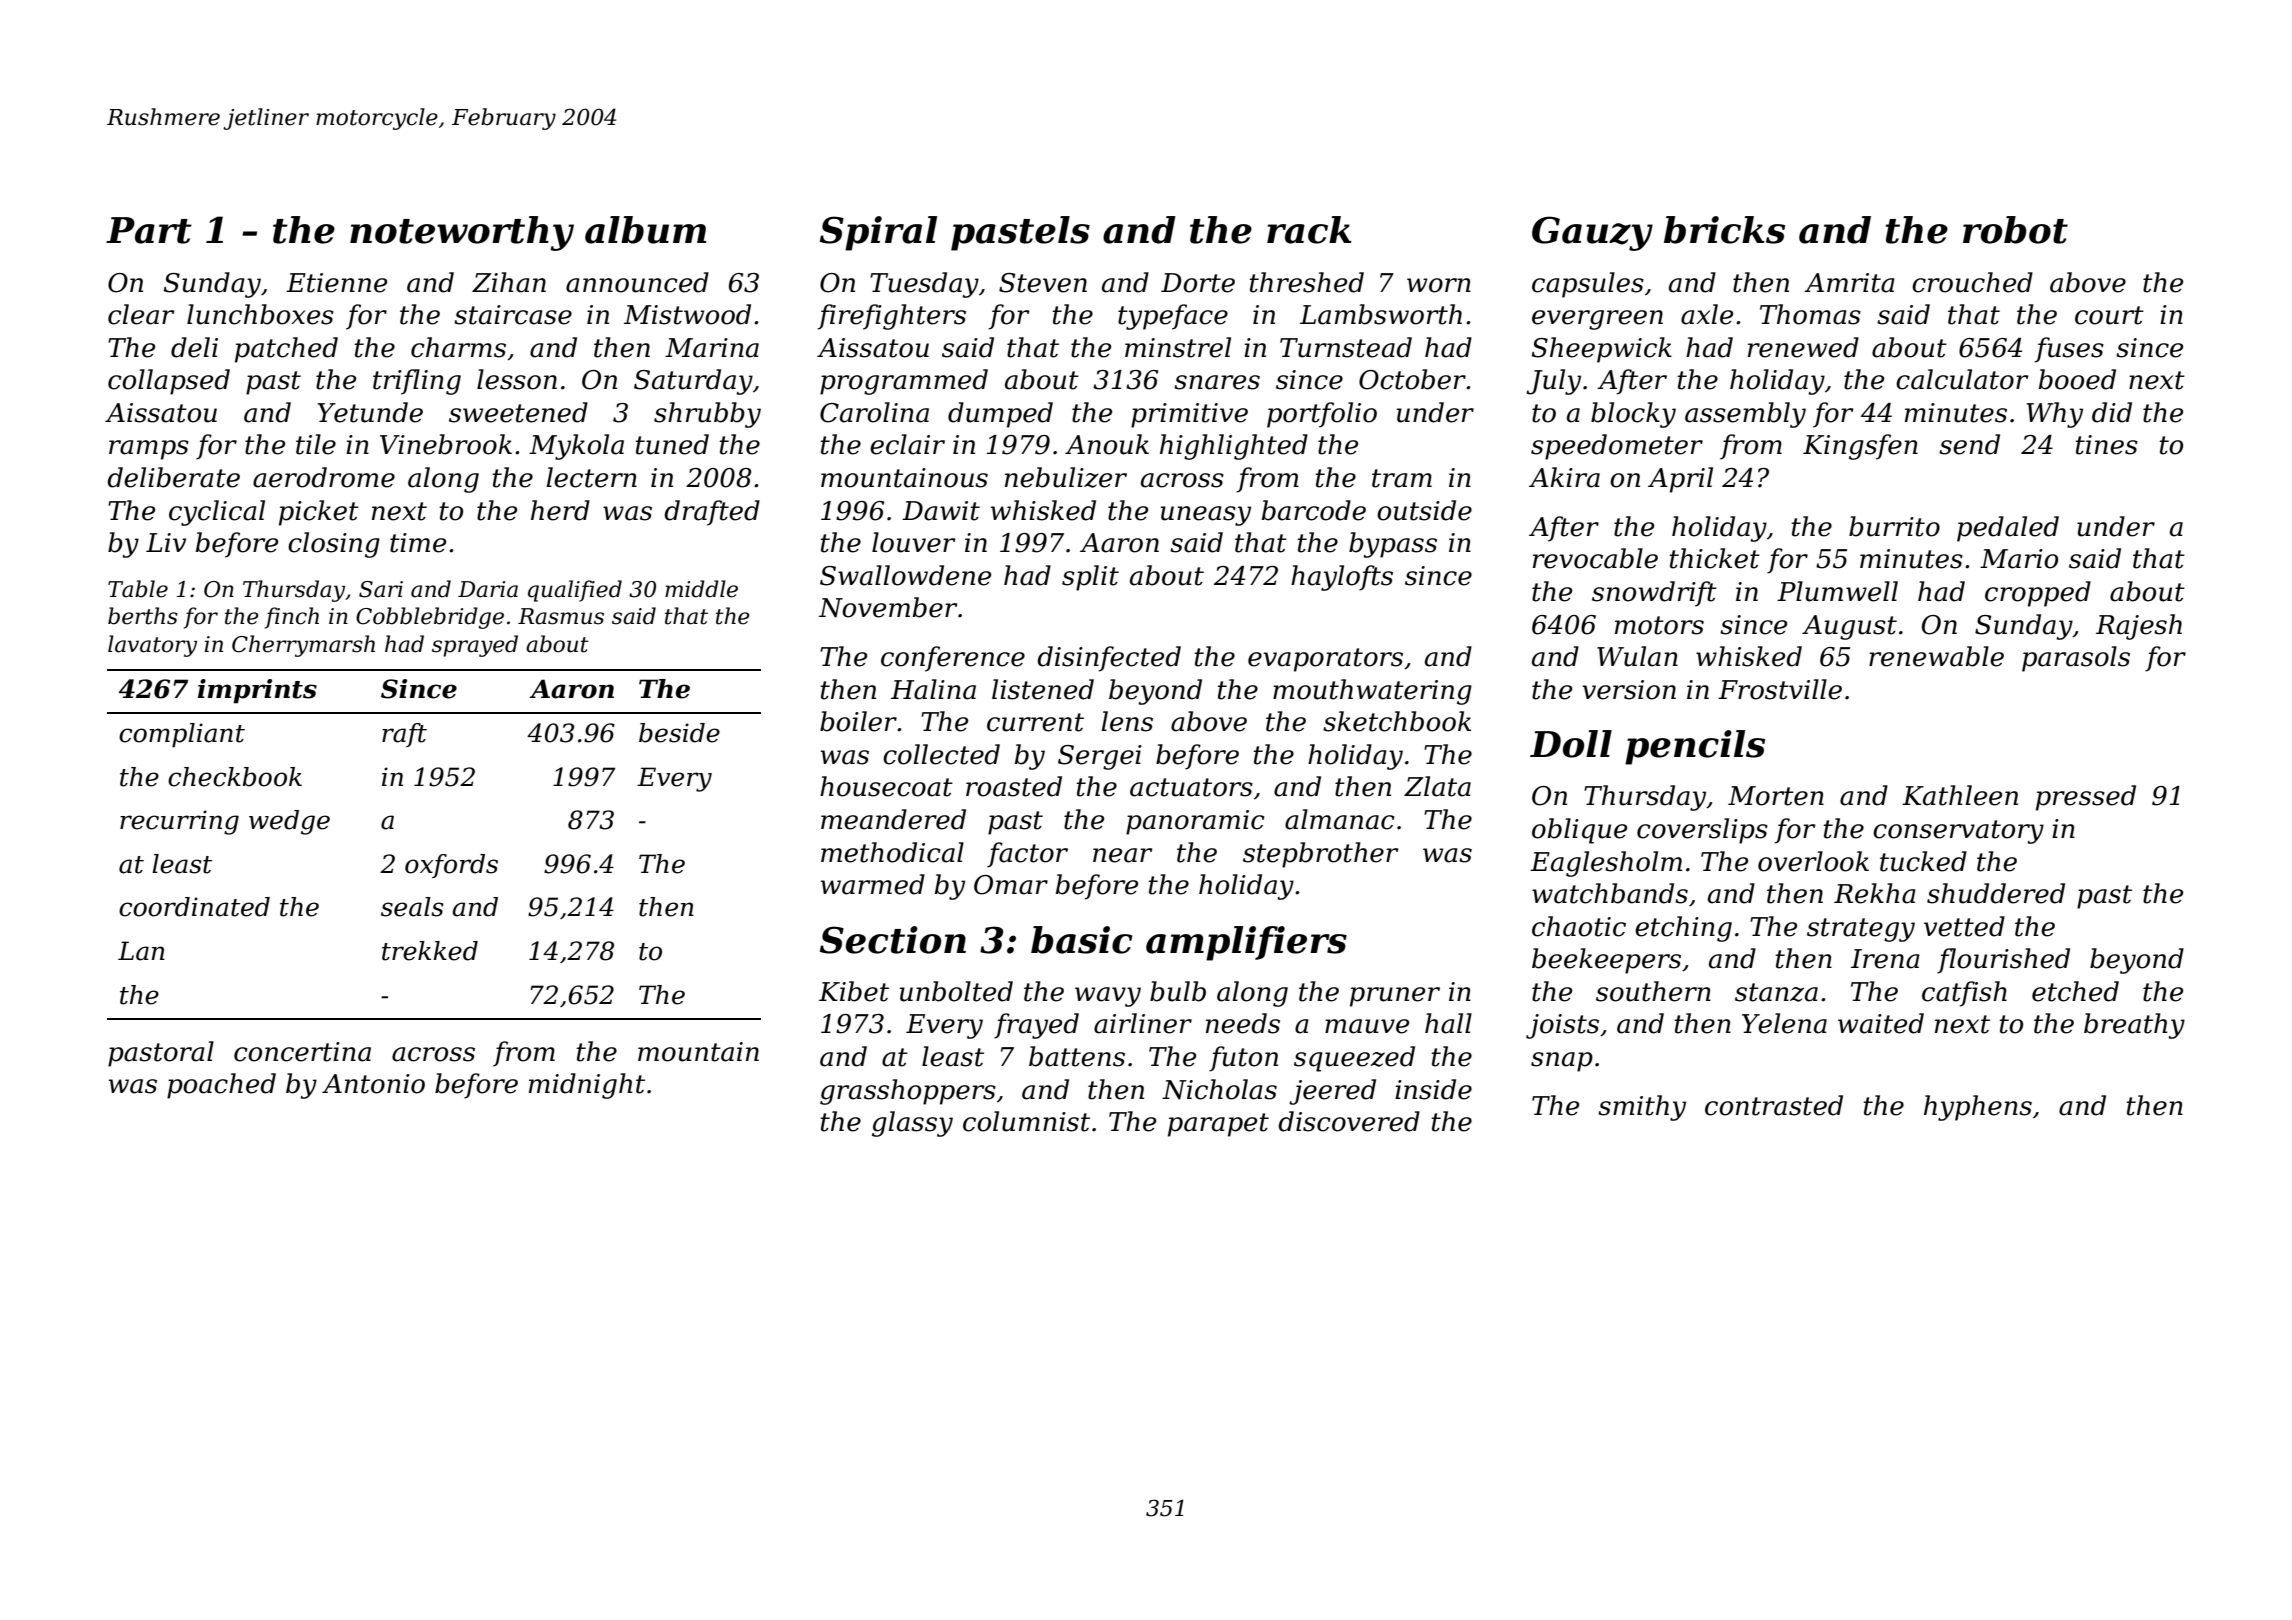 Image resolution: width=2292 pixels, height=1620 pixels. What do you see at coordinates (1724, 230) in the image?
I see `bricks` at bounding box center [1724, 230].
